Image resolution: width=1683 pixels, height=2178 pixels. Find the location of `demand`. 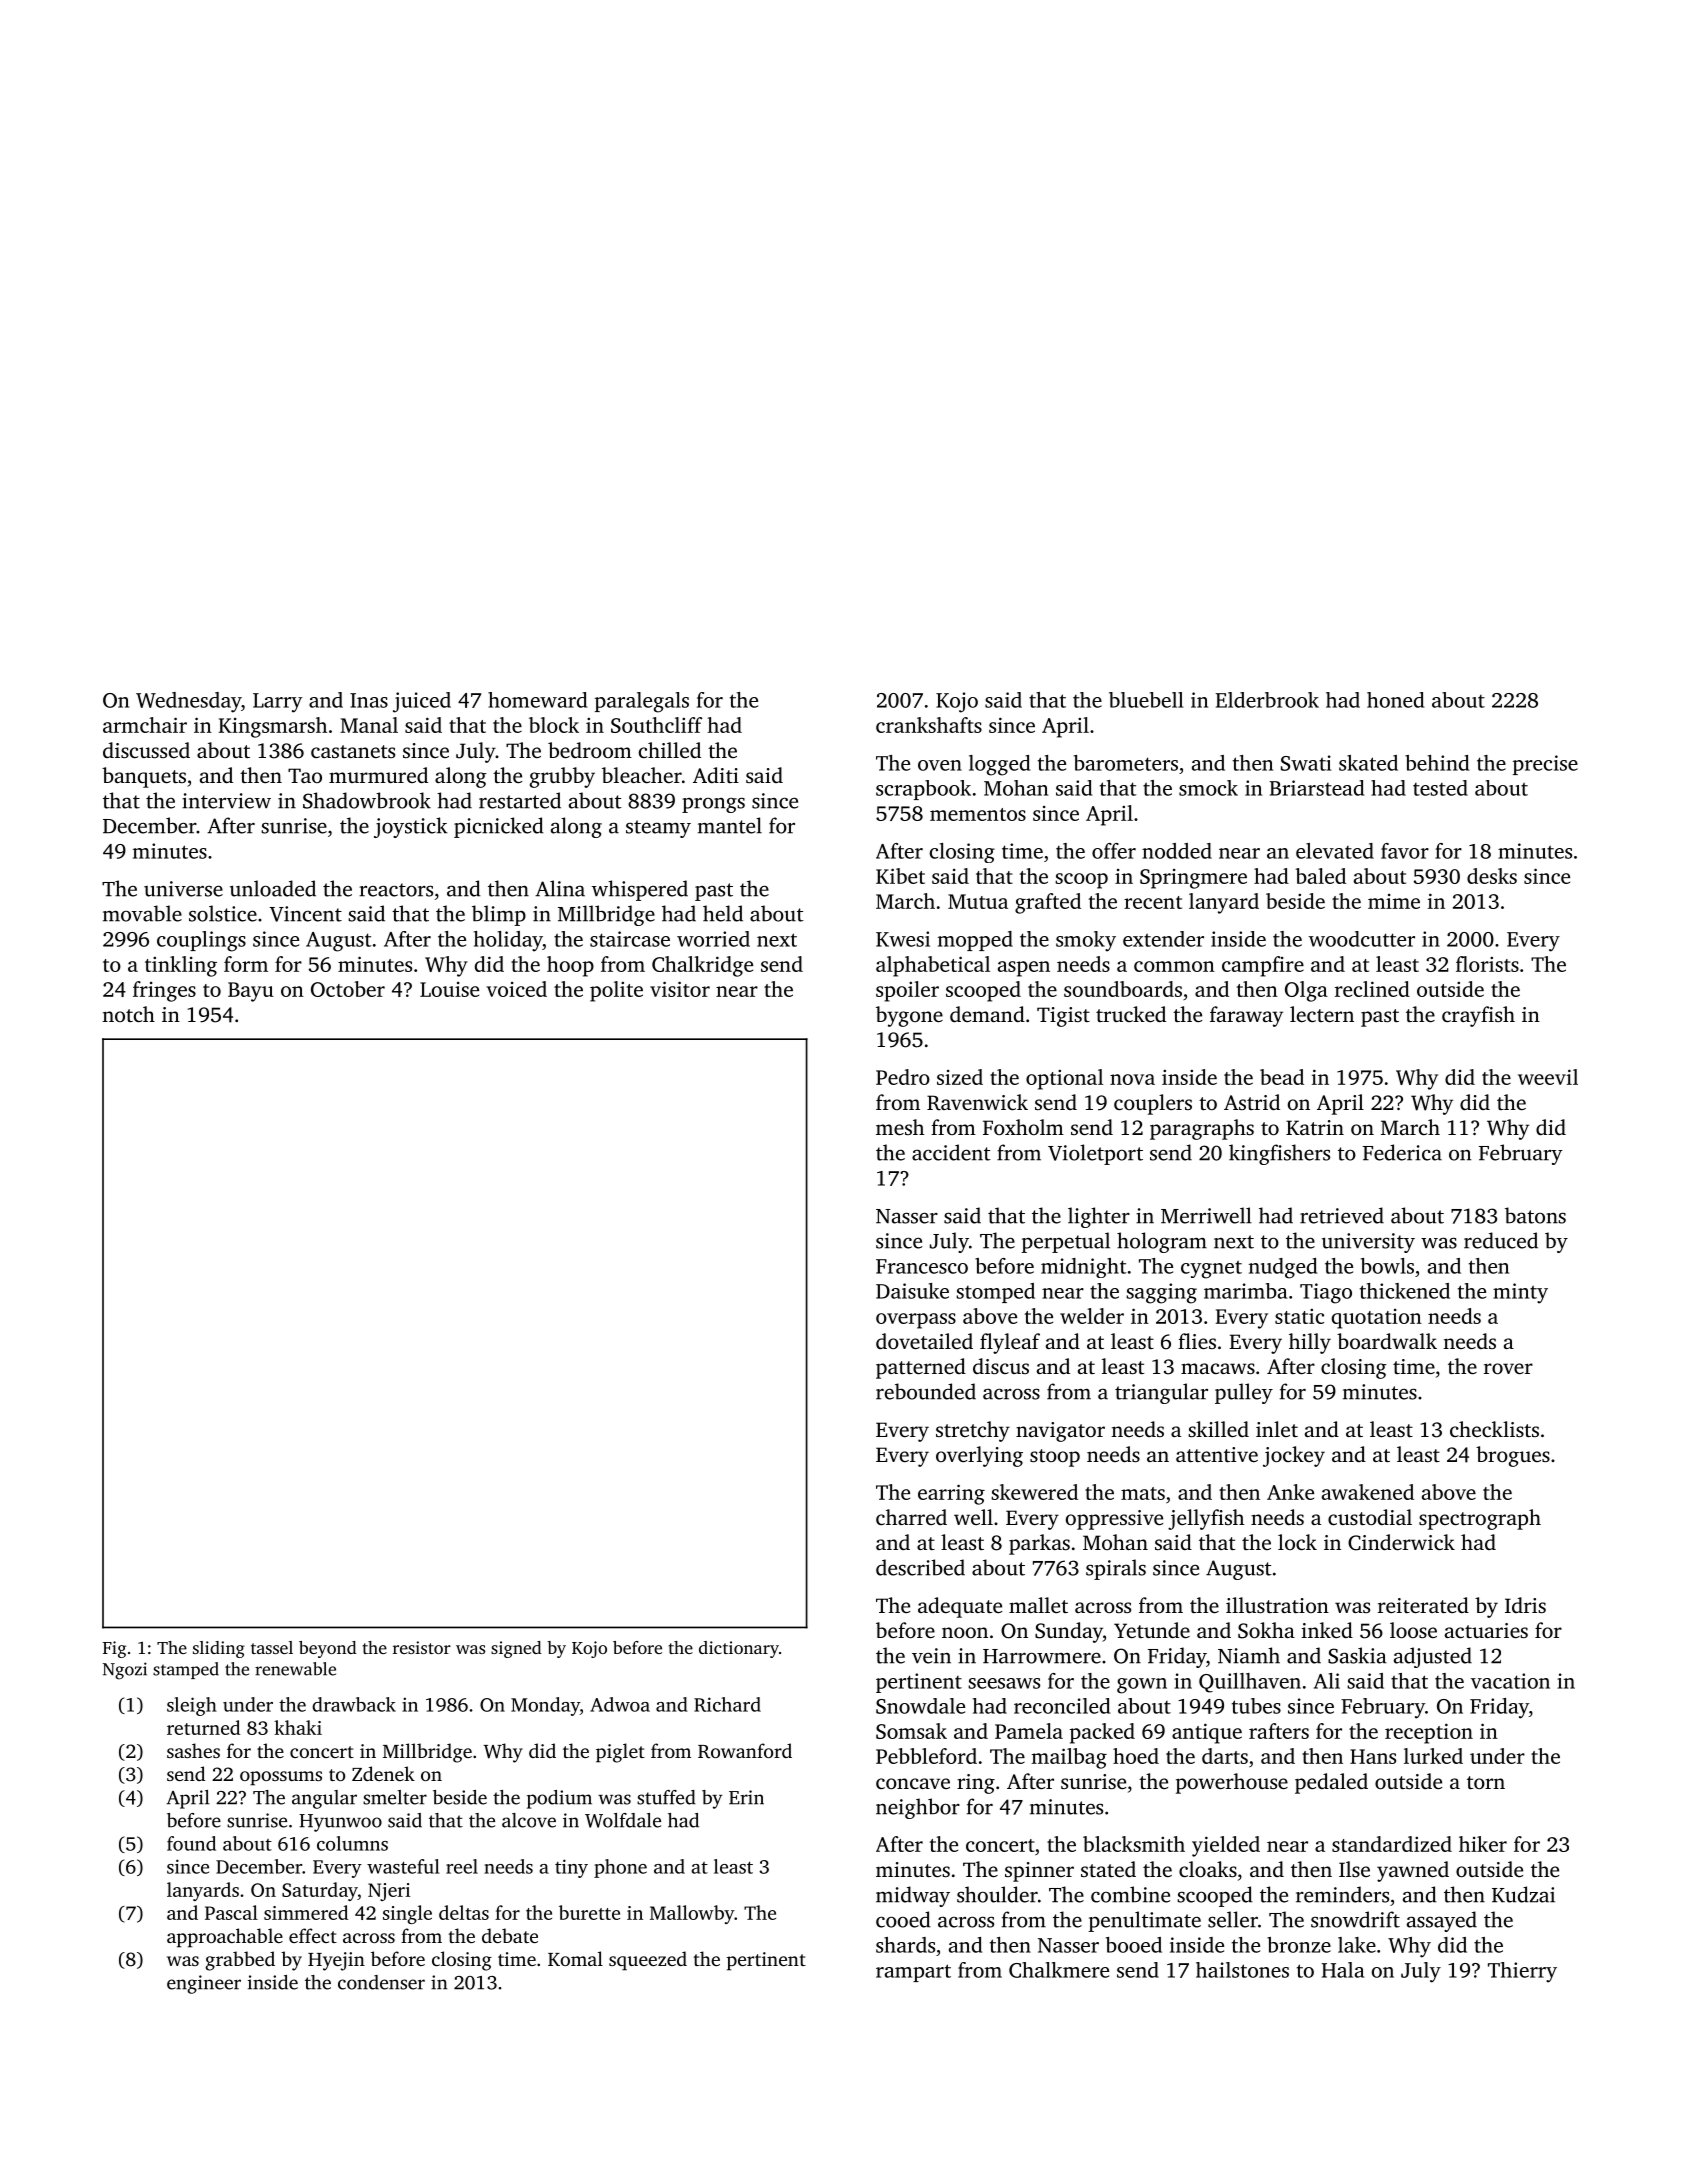

demand is located at coordinates (987, 1014).
